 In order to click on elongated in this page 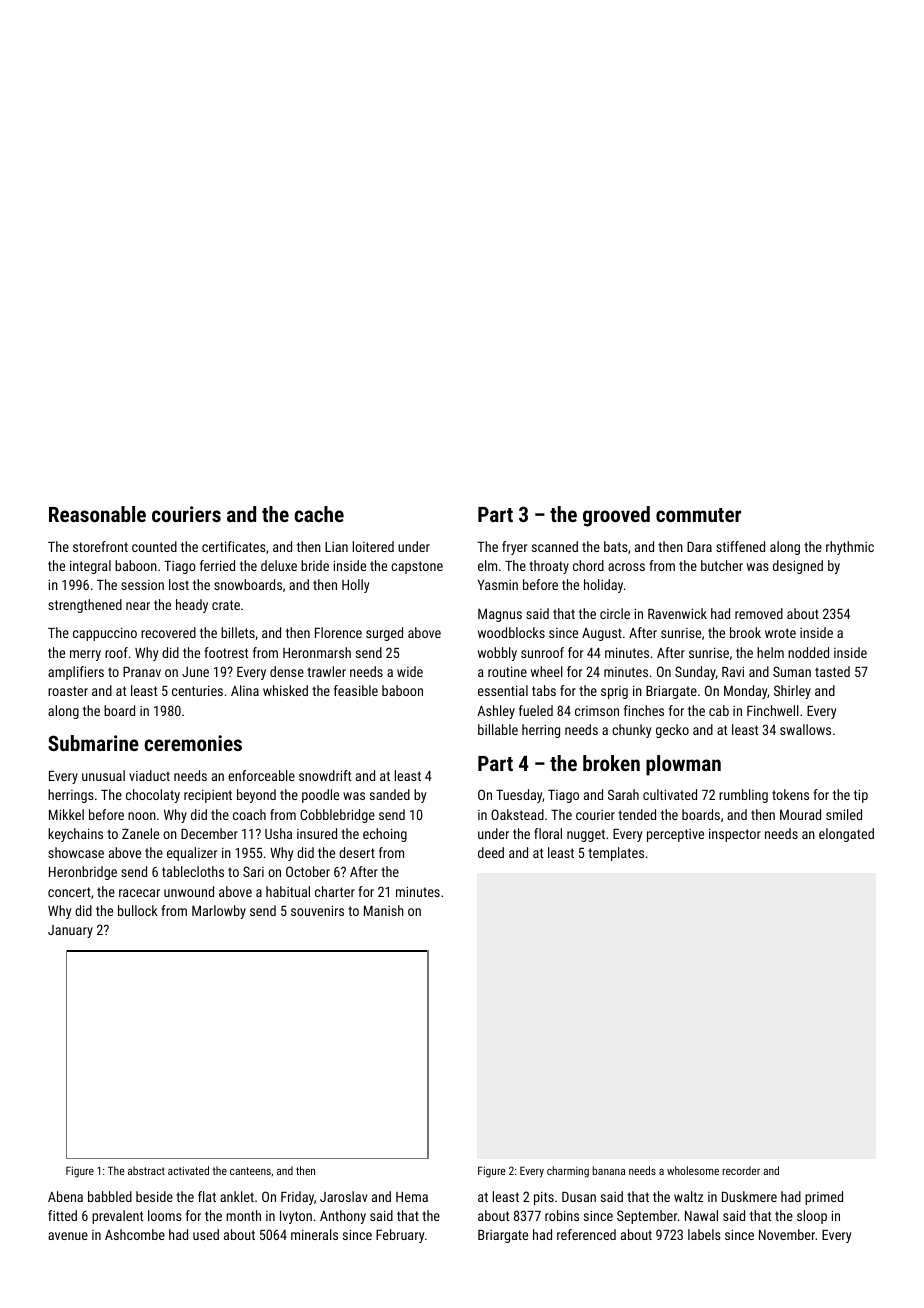, I will do `click(846, 835)`.
